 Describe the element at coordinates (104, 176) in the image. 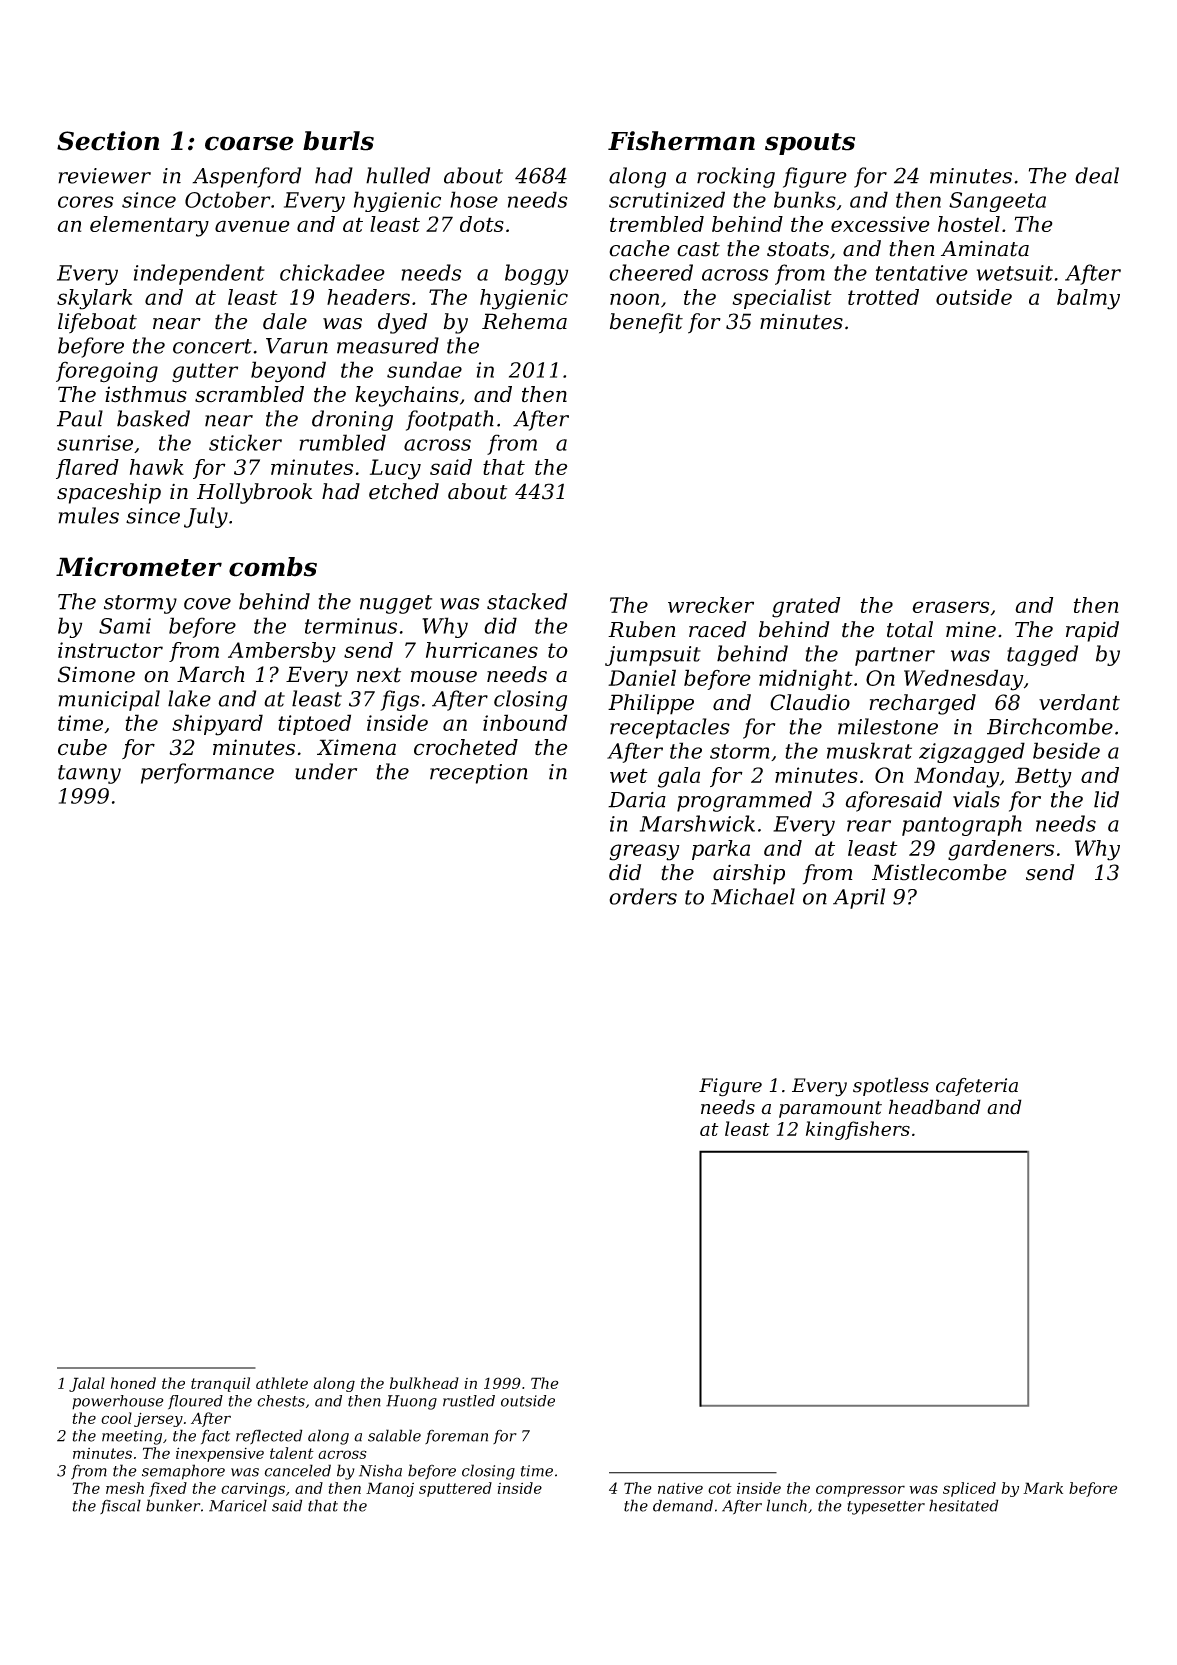

I see `reviewer` at that location.
